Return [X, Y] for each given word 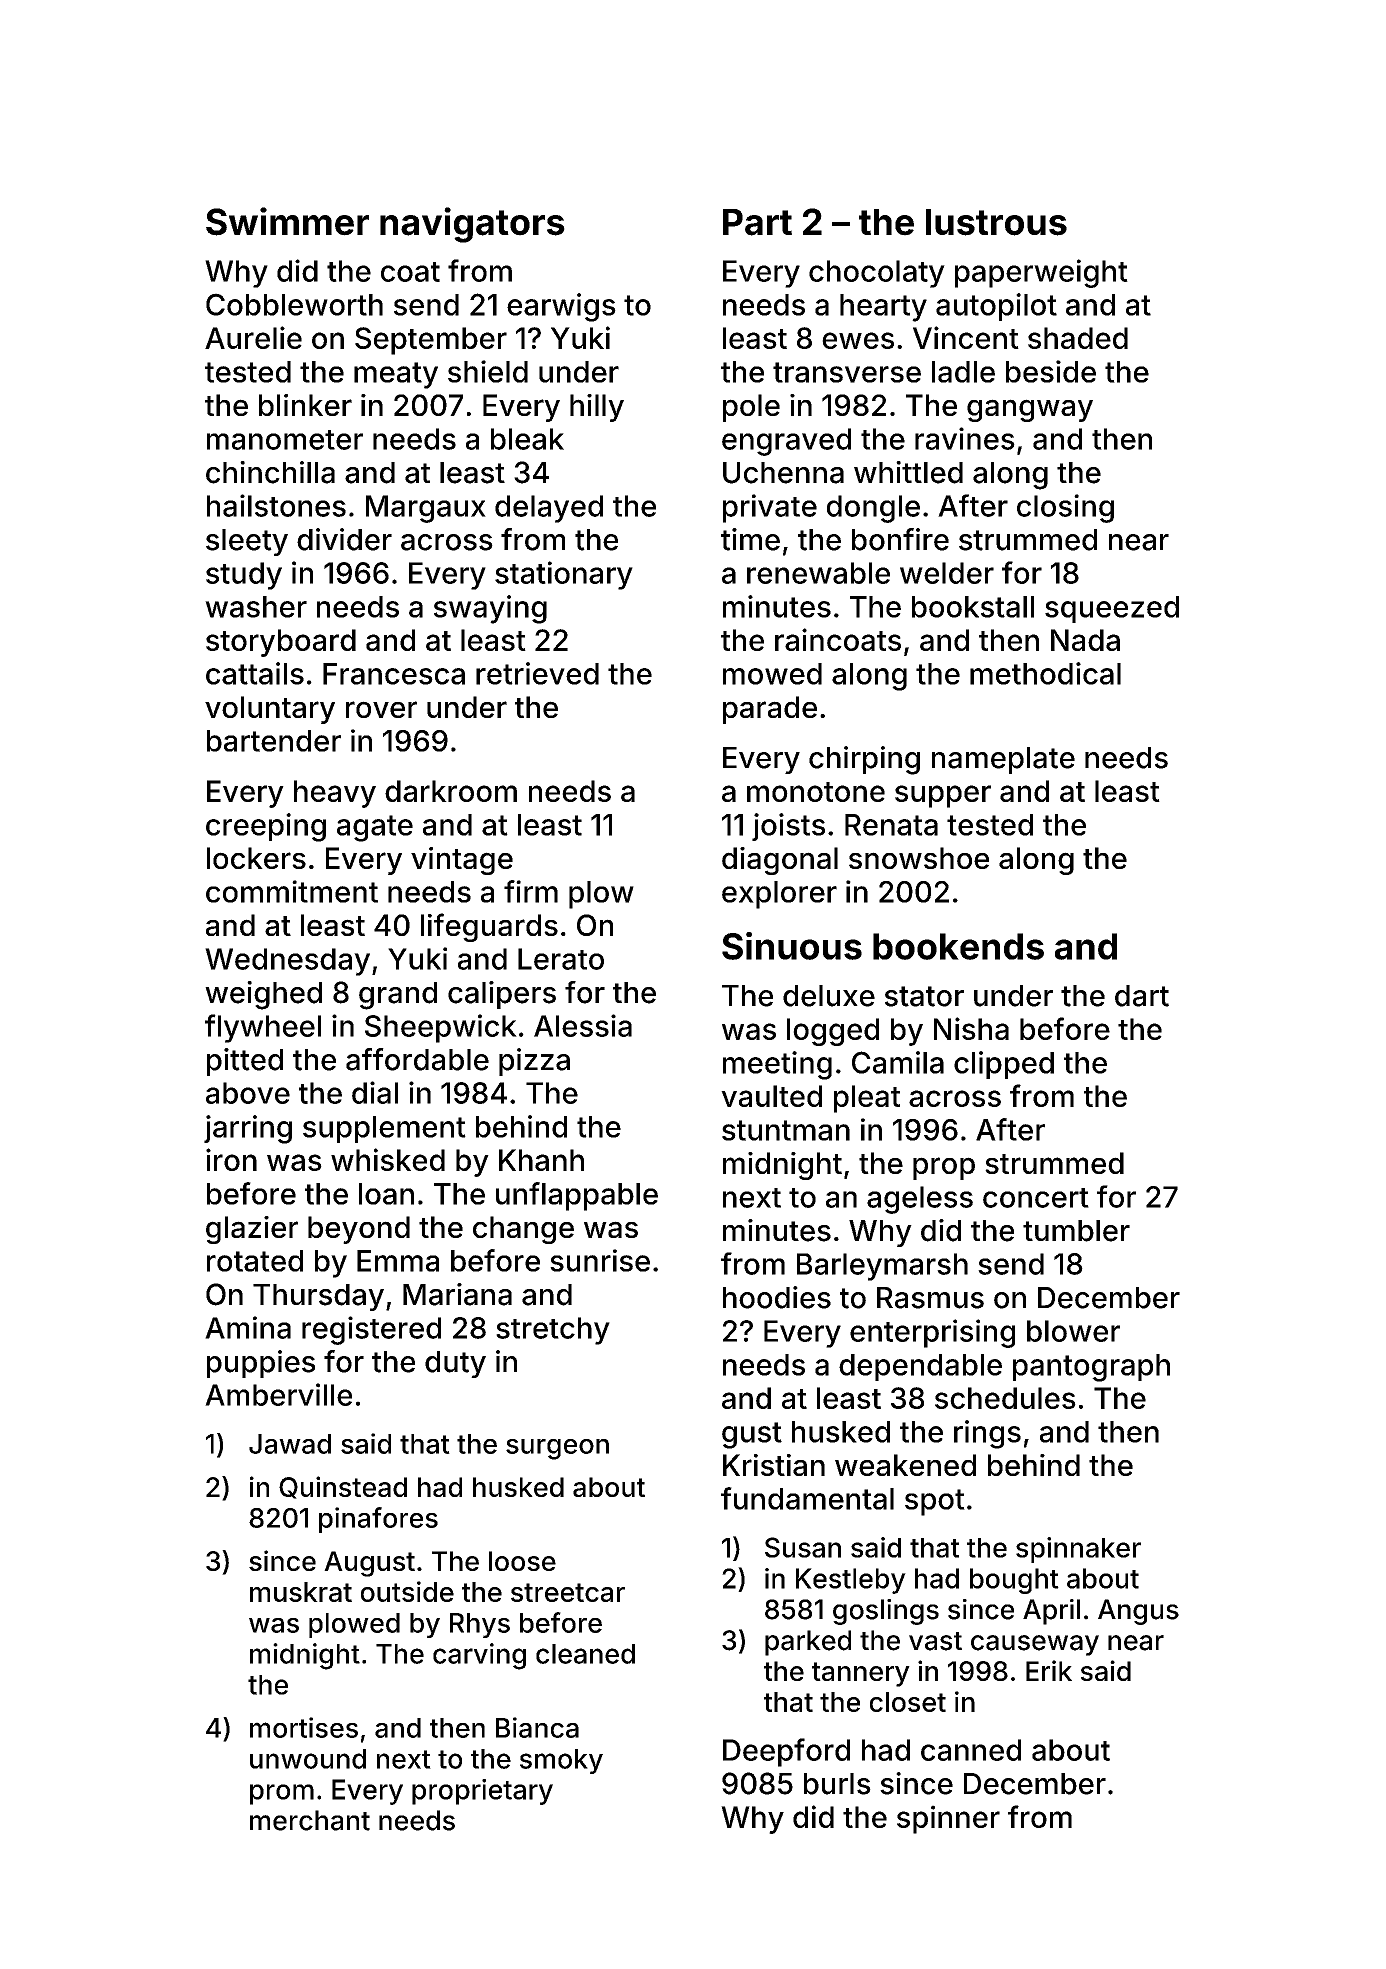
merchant [310, 1820]
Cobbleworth [294, 304]
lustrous [996, 222]
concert [1036, 1198]
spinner [948, 1819]
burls [837, 1784]
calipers [502, 995]
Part [757, 222]
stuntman [786, 1130]
